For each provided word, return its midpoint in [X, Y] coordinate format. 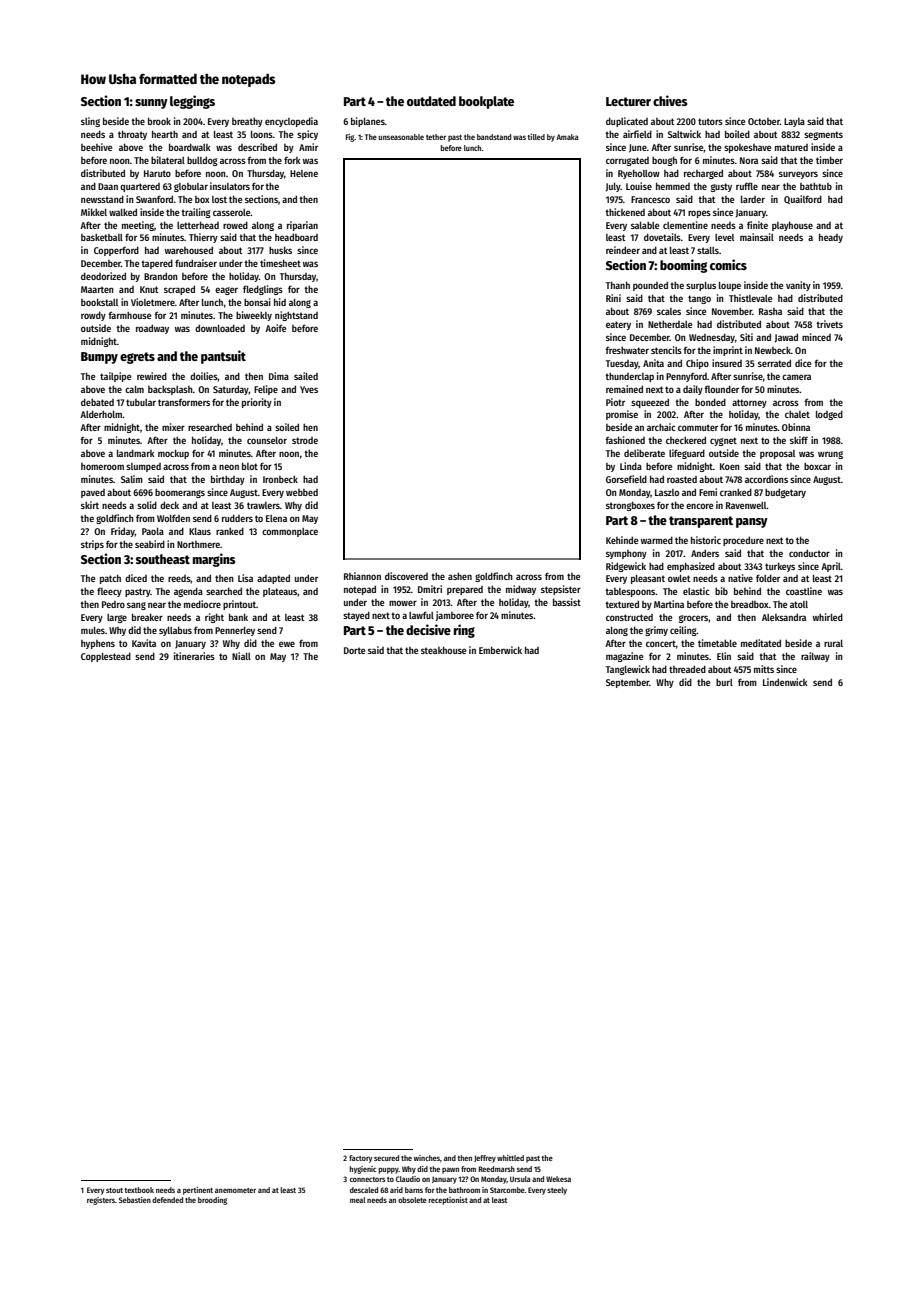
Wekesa [558, 1179]
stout [114, 1190]
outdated [431, 101]
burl [724, 682]
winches [427, 1158]
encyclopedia [291, 122]
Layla [794, 122]
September [628, 683]
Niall [241, 656]
